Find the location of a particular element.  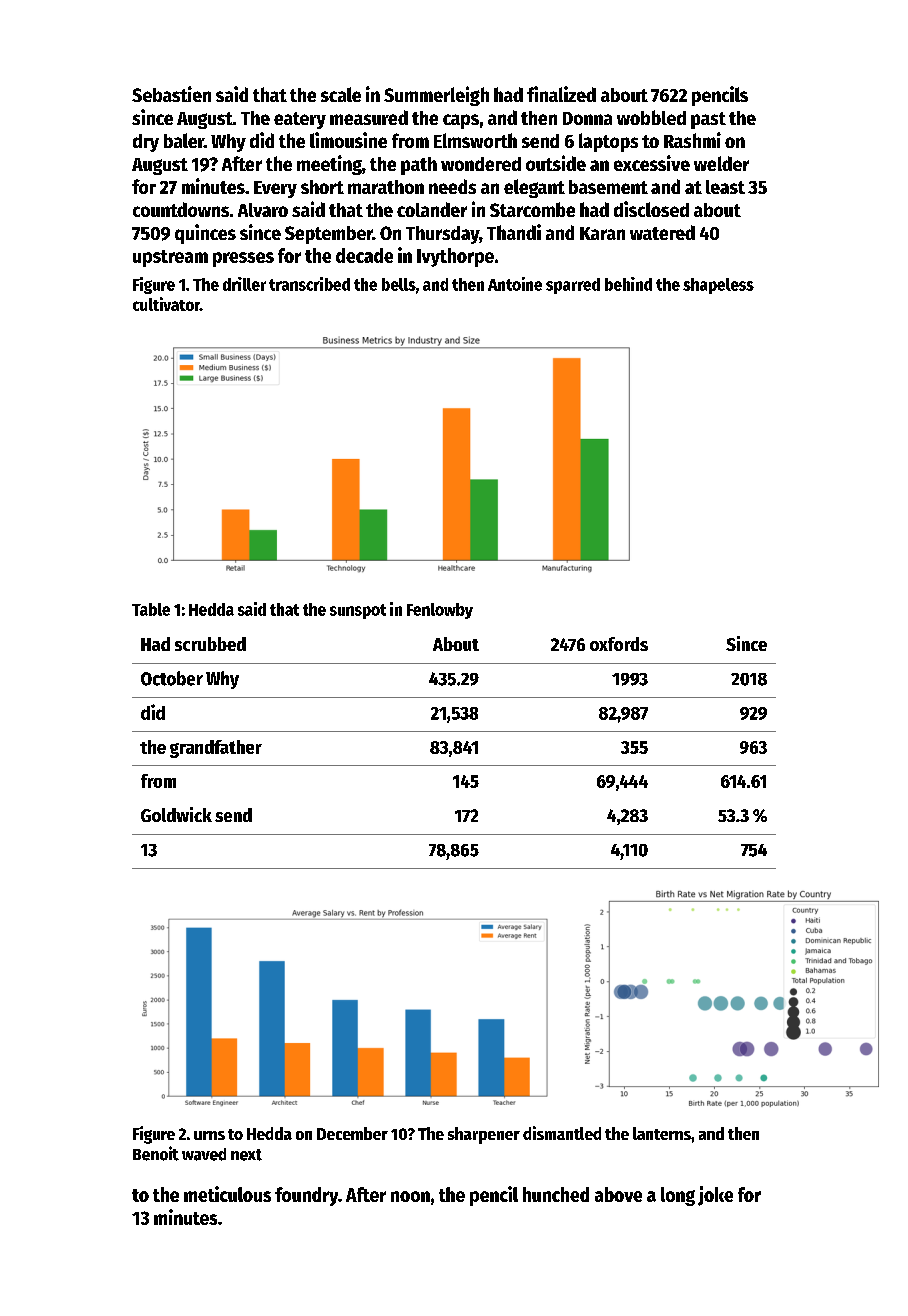

grandfather is located at coordinates (216, 749).
